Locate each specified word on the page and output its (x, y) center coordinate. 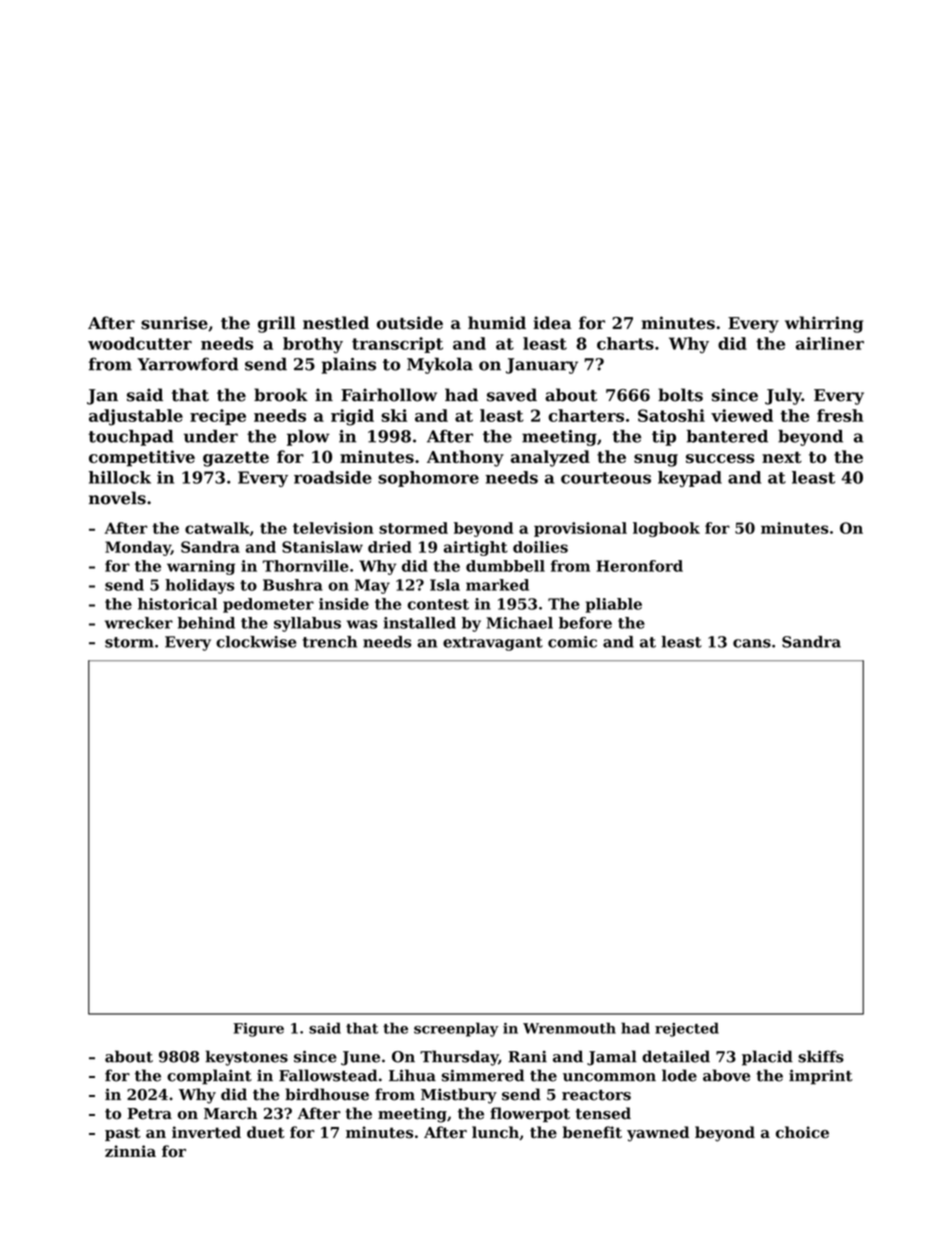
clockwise (256, 642)
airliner (830, 343)
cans (752, 643)
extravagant (493, 644)
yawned (658, 1134)
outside (410, 323)
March (230, 1113)
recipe (218, 417)
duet (266, 1132)
